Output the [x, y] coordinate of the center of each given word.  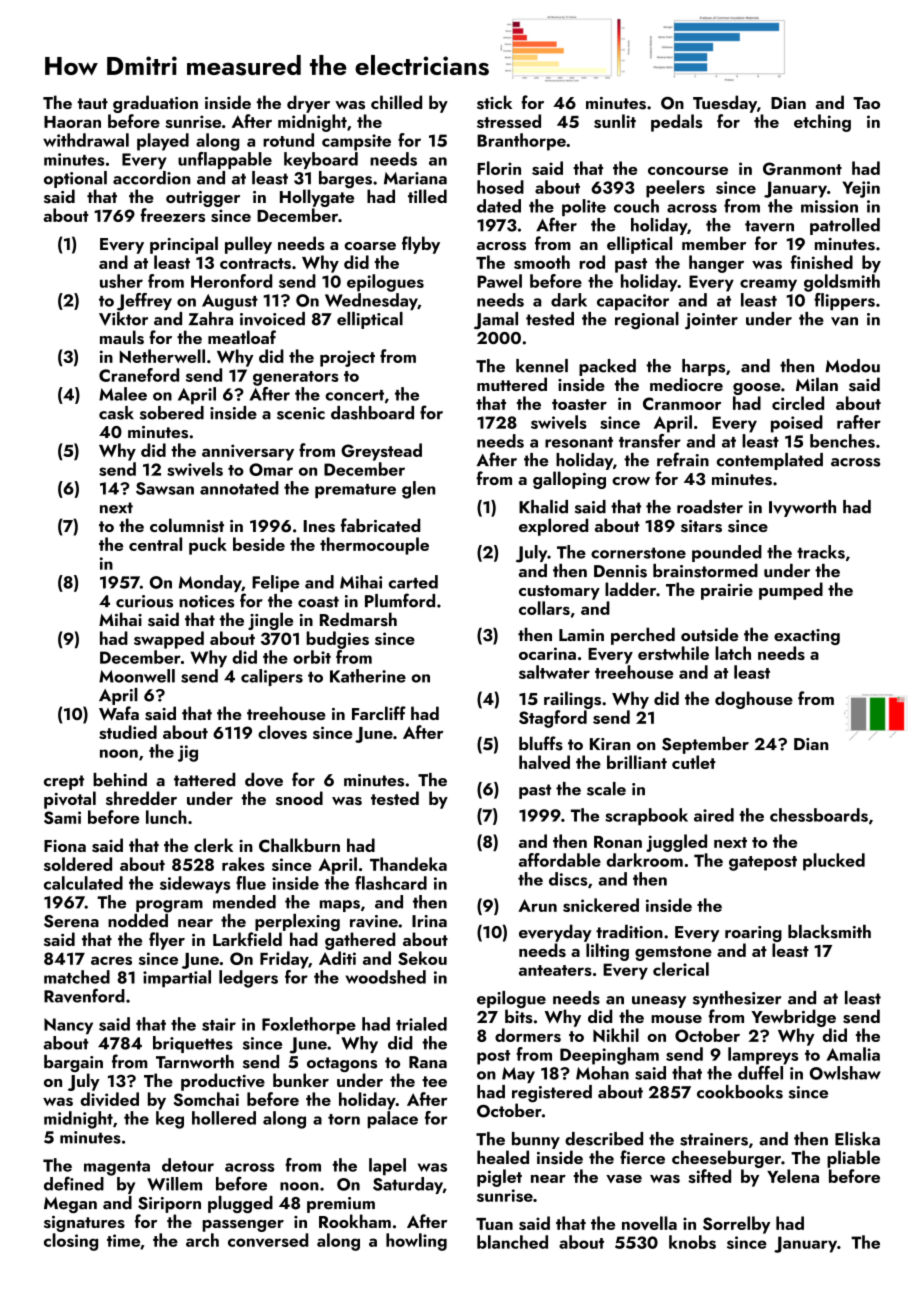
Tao [866, 103]
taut [92, 103]
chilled [396, 102]
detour [188, 1165]
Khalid [543, 507]
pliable [853, 1159]
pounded [727, 553]
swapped [169, 640]
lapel [387, 1167]
